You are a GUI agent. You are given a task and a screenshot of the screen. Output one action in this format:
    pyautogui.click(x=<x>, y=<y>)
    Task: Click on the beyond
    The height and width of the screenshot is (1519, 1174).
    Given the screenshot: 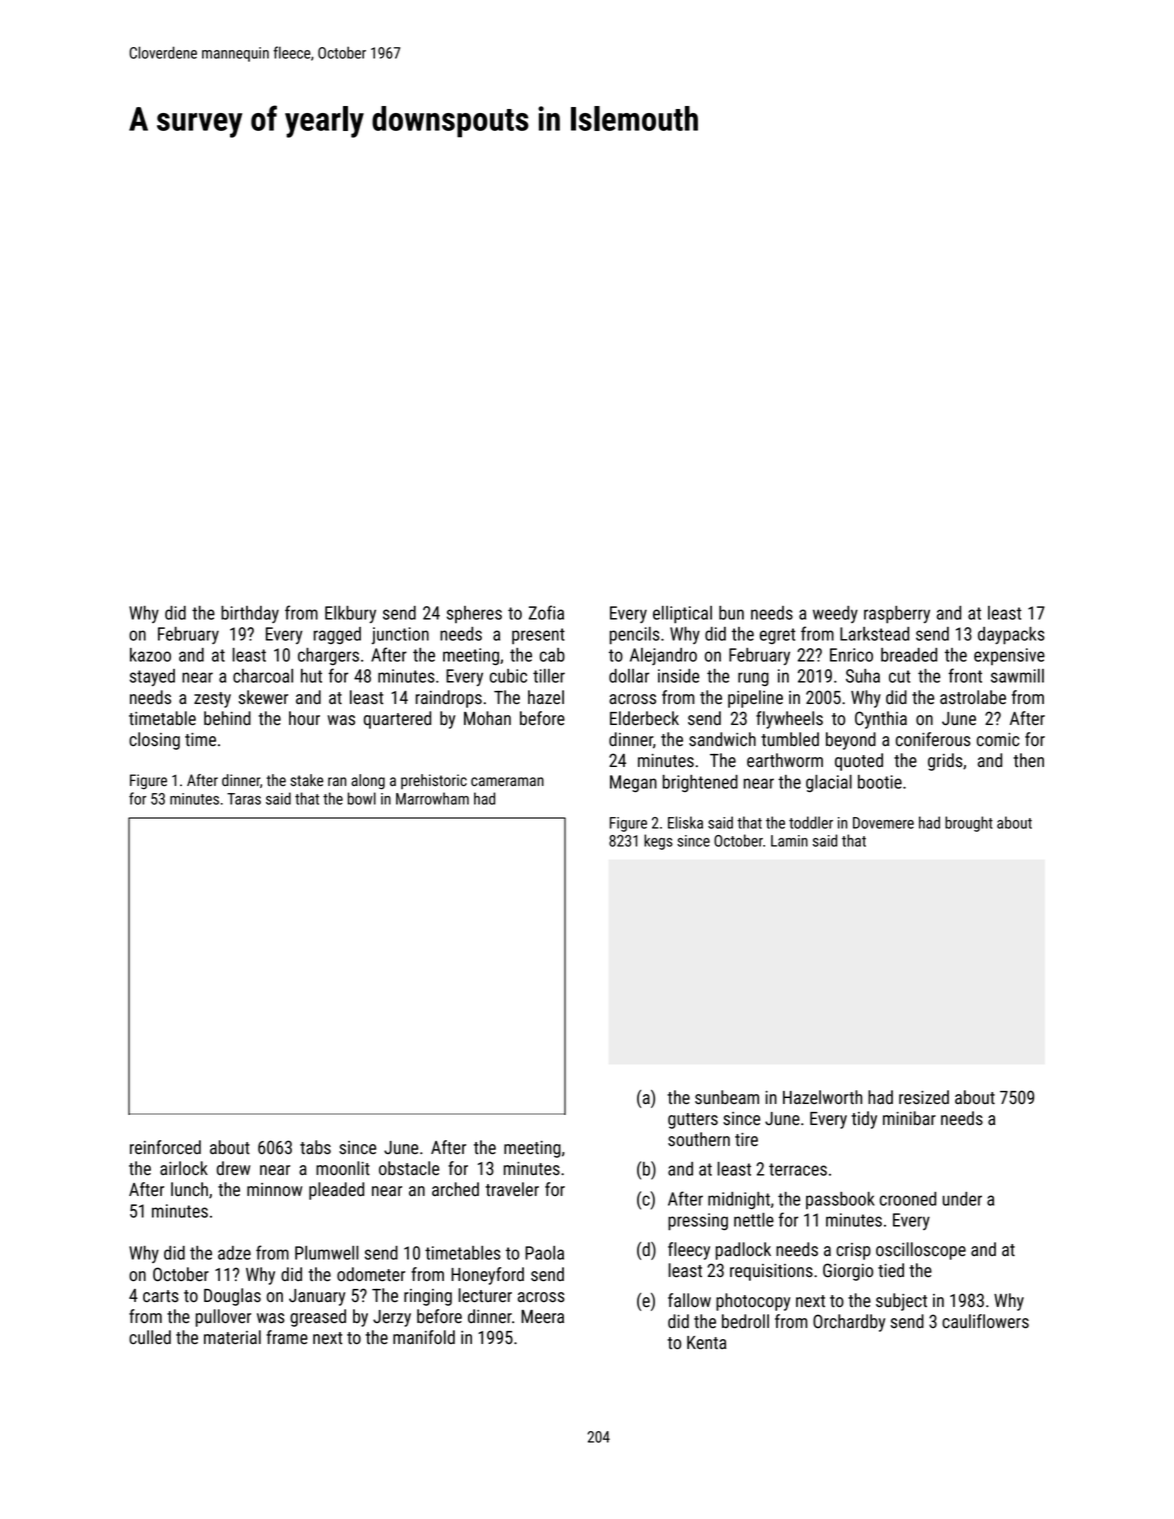 What is the action you would take?
    pyautogui.click(x=851, y=741)
